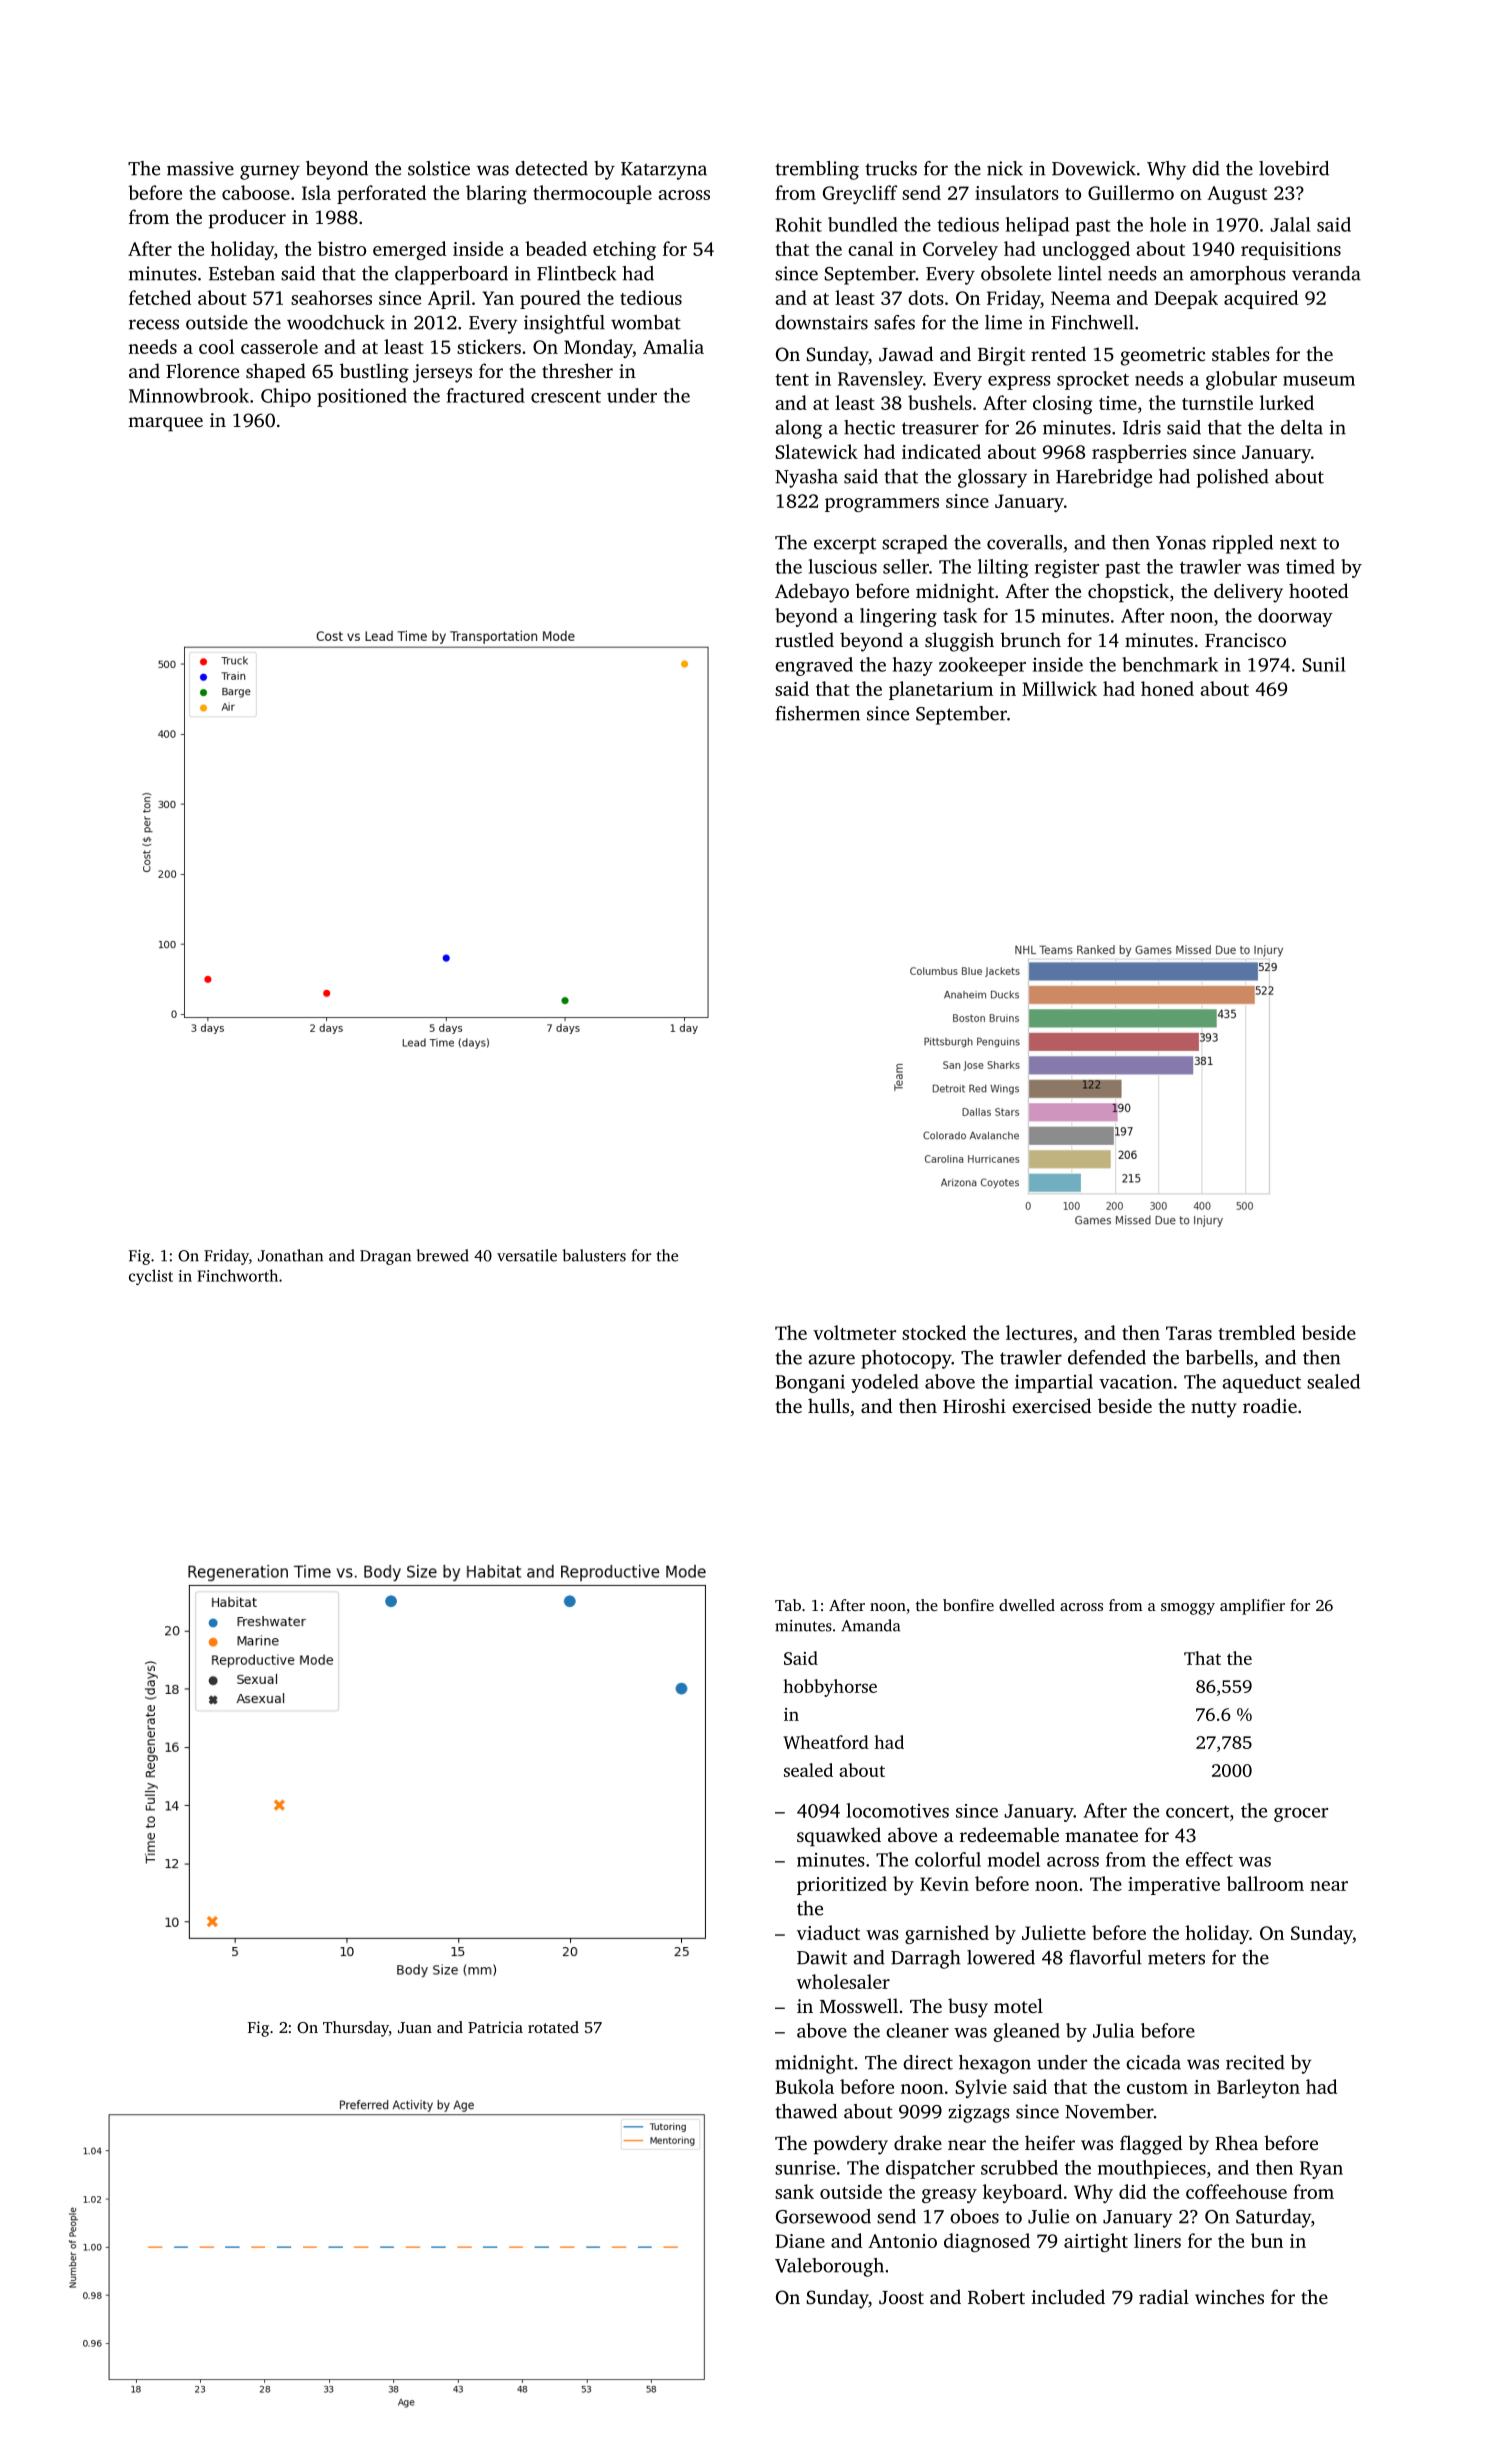 Image resolution: width=1496 pixels, height=2464 pixels. I want to click on lovebird, so click(1294, 168).
